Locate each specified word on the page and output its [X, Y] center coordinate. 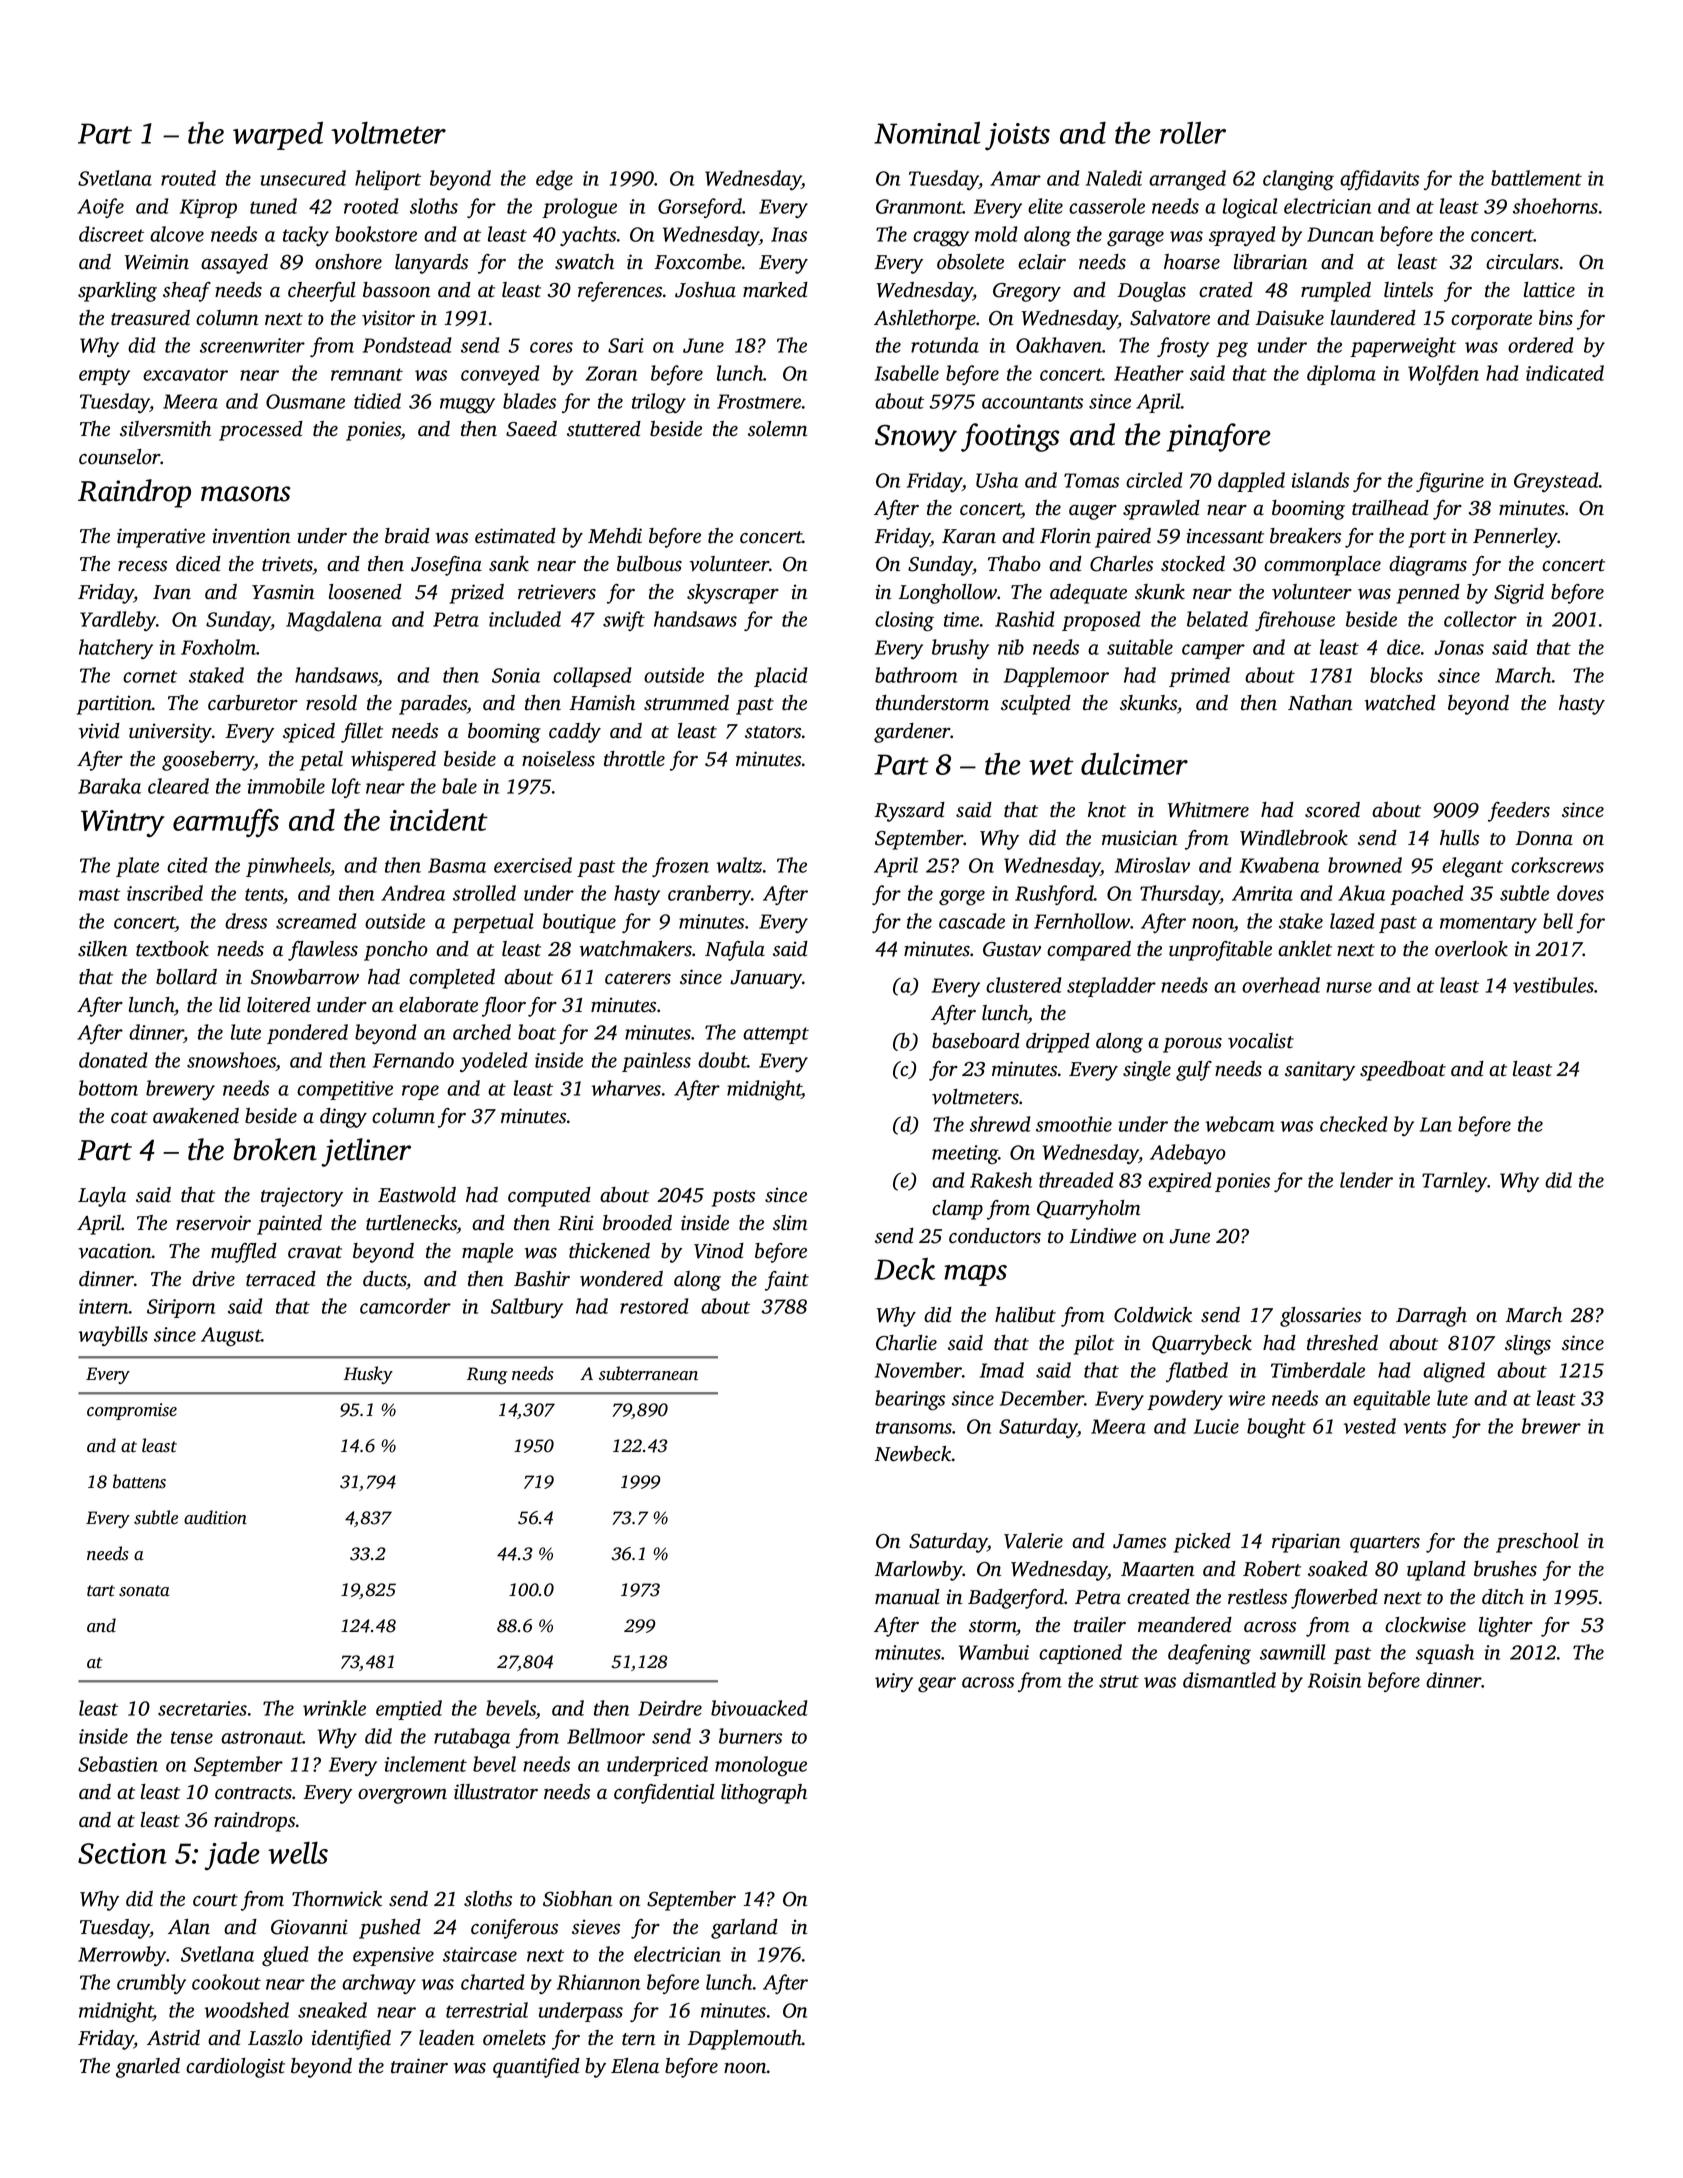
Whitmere [1208, 810]
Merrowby [122, 1956]
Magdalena [334, 621]
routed [188, 178]
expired [1180, 1182]
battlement [1536, 178]
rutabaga [472, 1738]
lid [230, 1005]
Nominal [927, 132]
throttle [634, 759]
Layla [102, 1197]
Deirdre [670, 1708]
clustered [1024, 985]
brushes [1505, 1569]
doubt [723, 1060]
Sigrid [1519, 594]
